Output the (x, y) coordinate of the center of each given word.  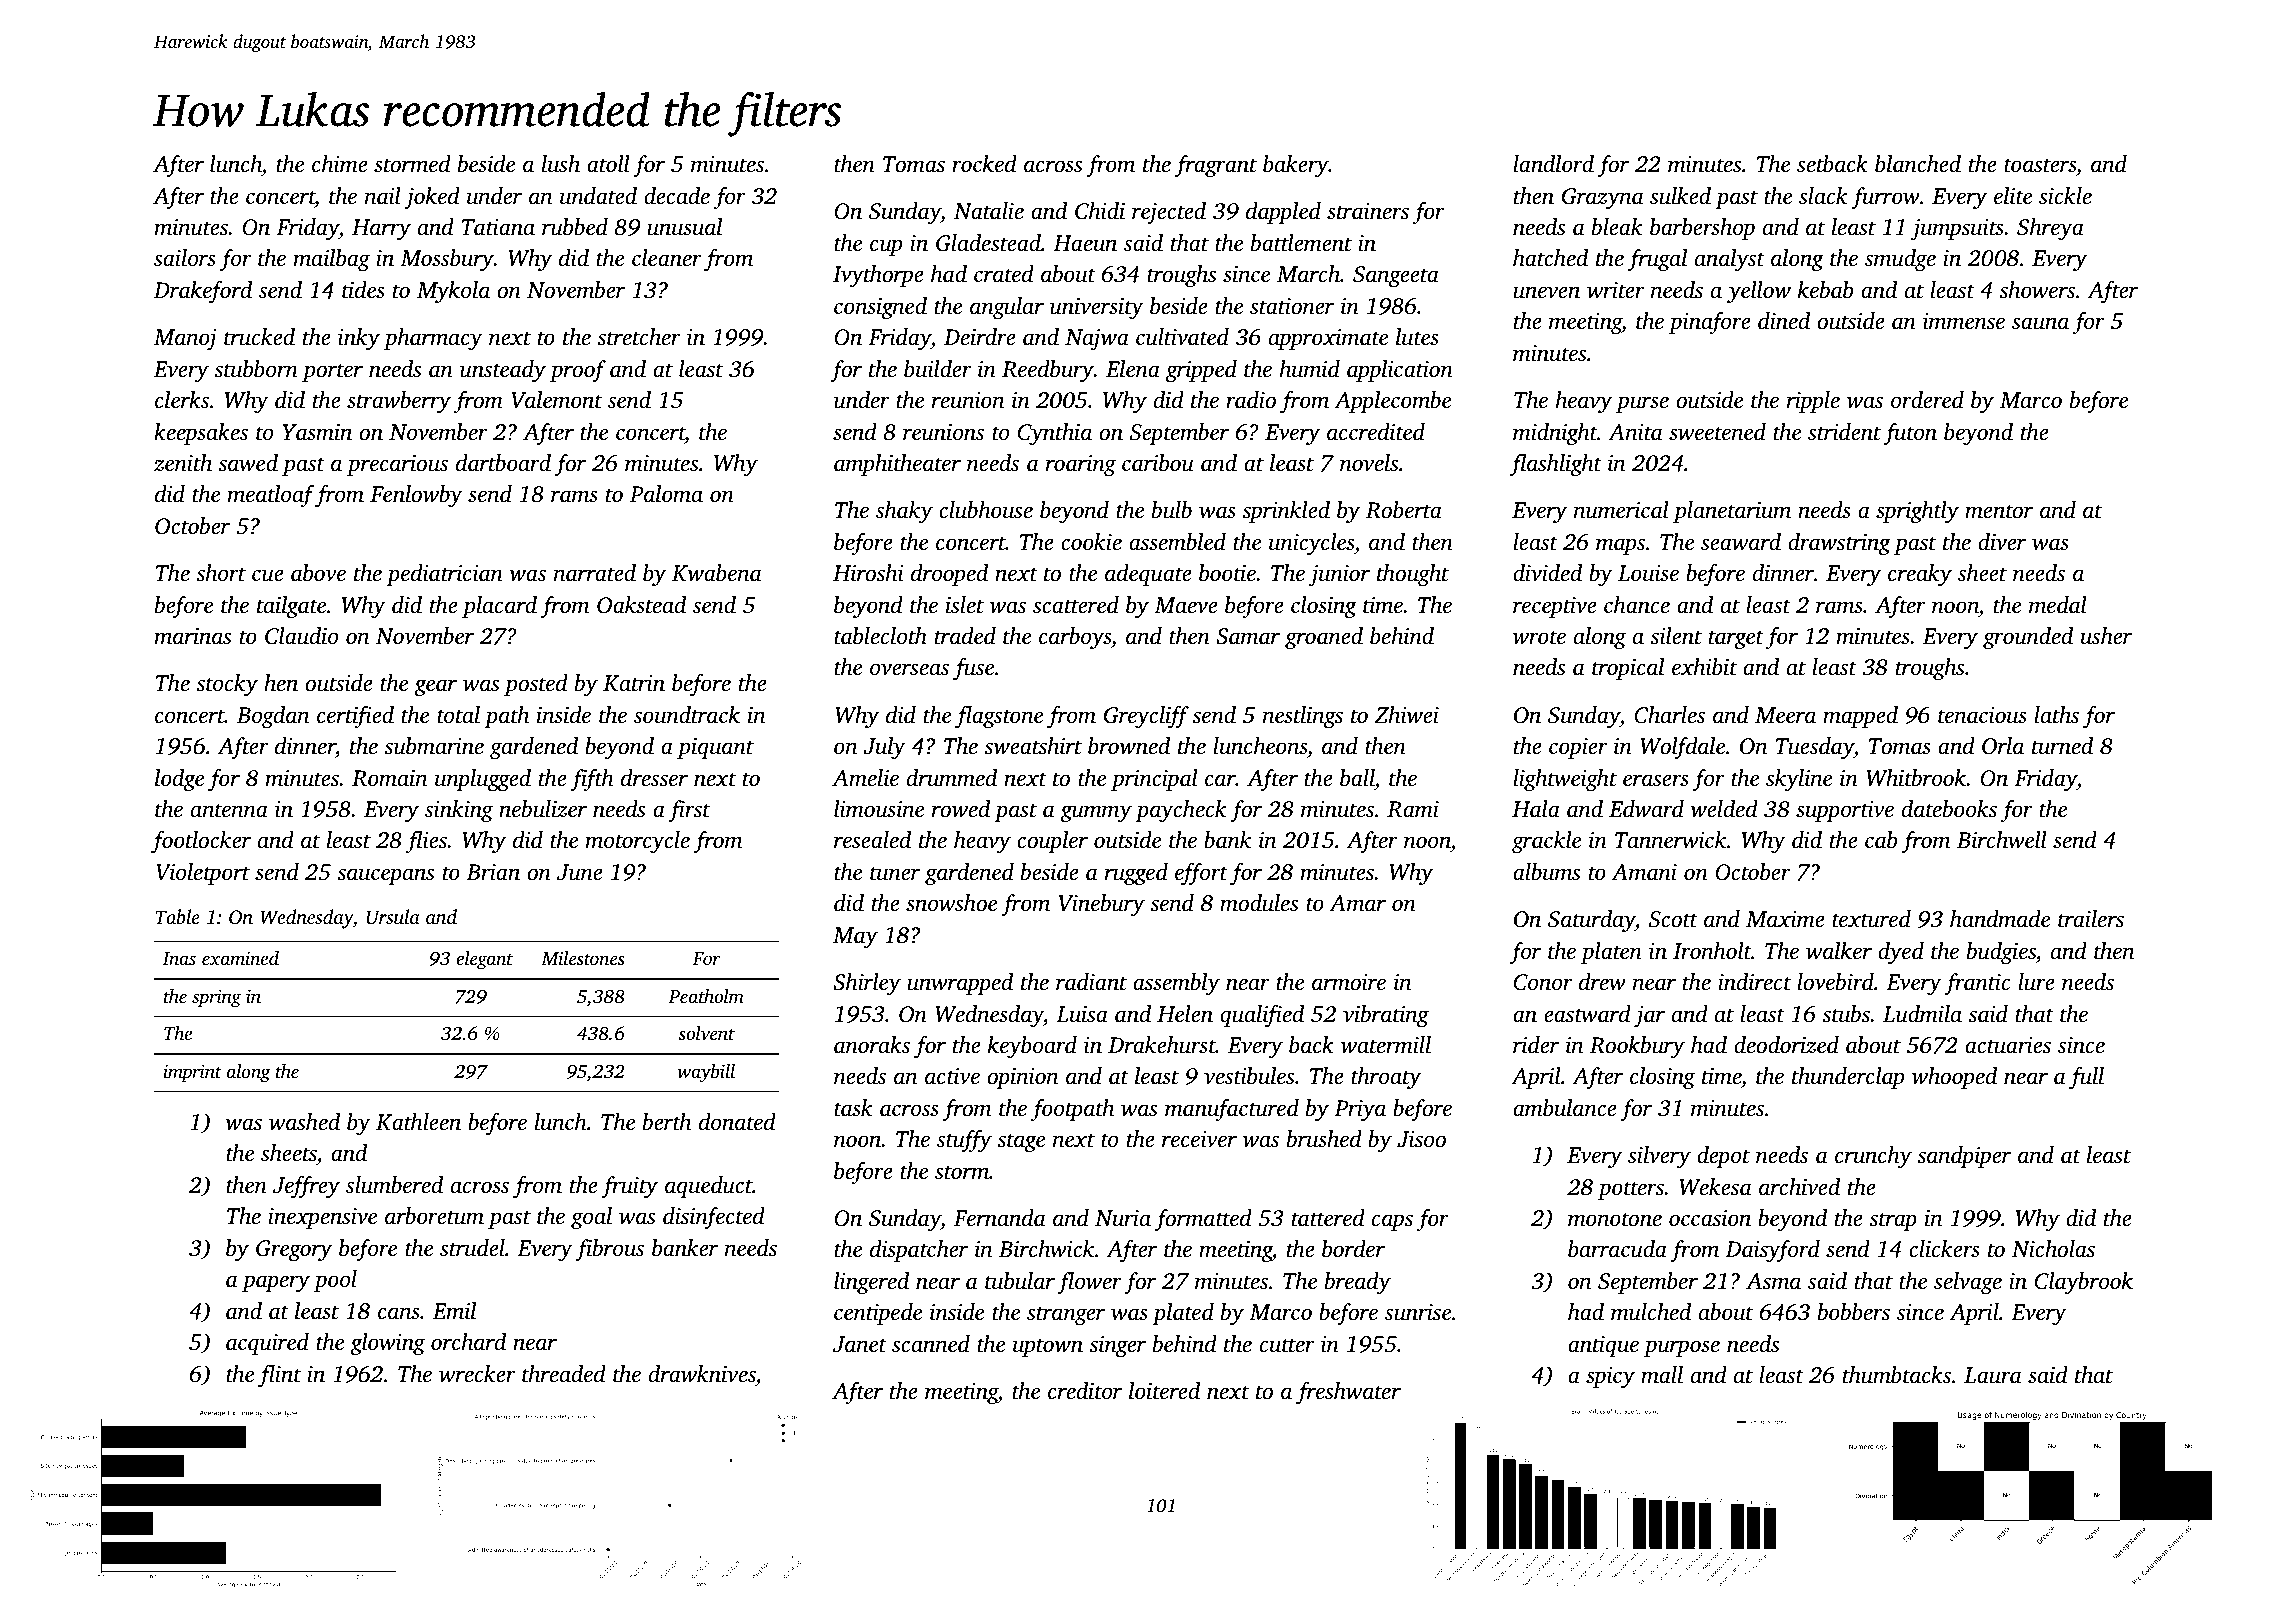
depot (1723, 1157)
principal (1154, 780)
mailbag (332, 260)
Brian (493, 872)
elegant (484, 960)
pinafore (1710, 323)
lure (2036, 982)
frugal (1657, 260)
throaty (1386, 1078)
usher (2106, 636)
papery (276, 1283)
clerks (182, 400)
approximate (1328, 339)
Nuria (1123, 1218)
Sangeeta (1396, 277)
